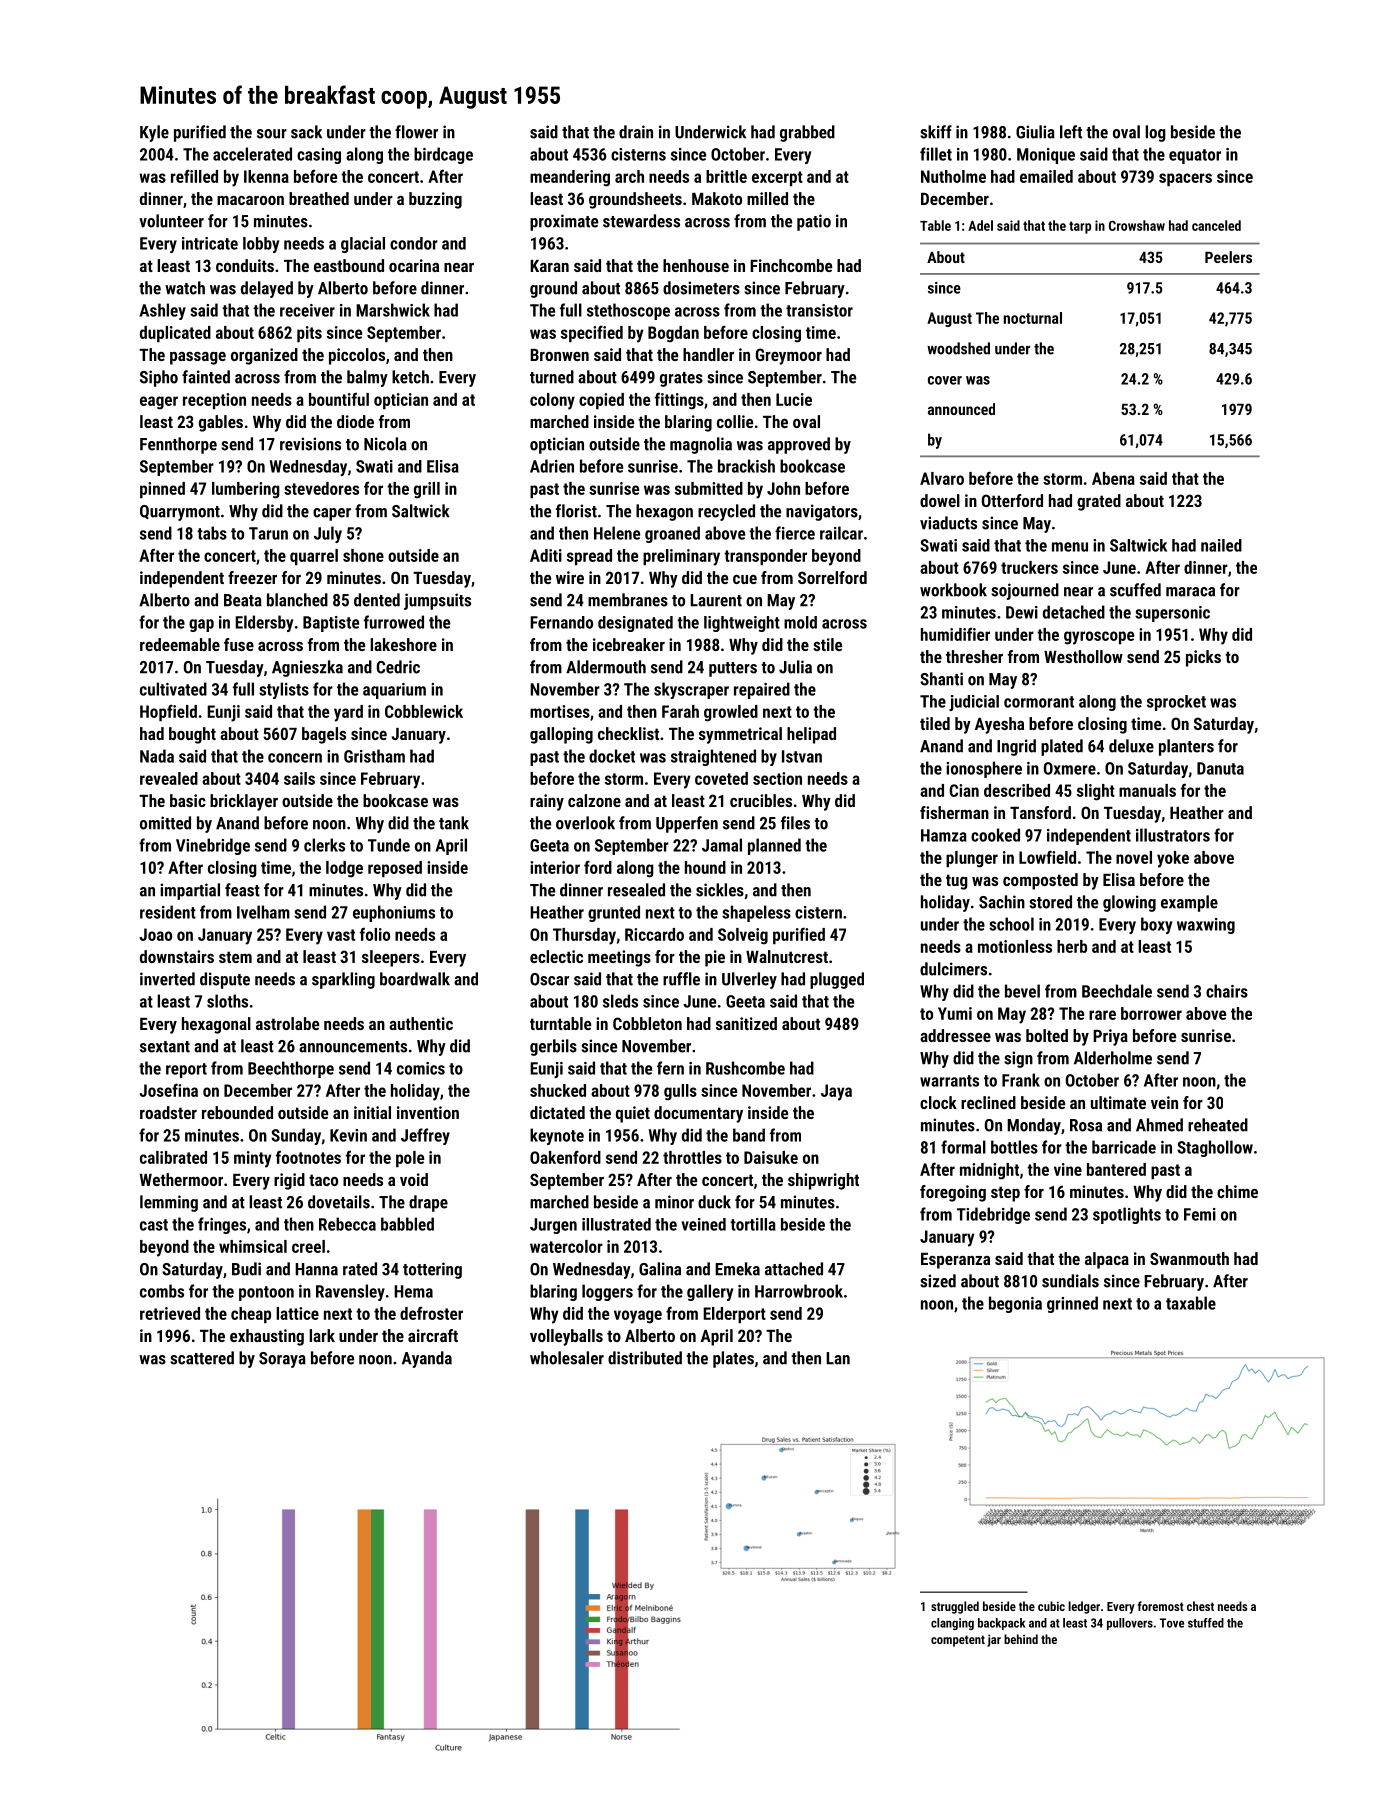 The height and width of the screenshot is (1811, 1399). Describe the element at coordinates (958, 348) in the screenshot. I see `woodshed` at that location.
